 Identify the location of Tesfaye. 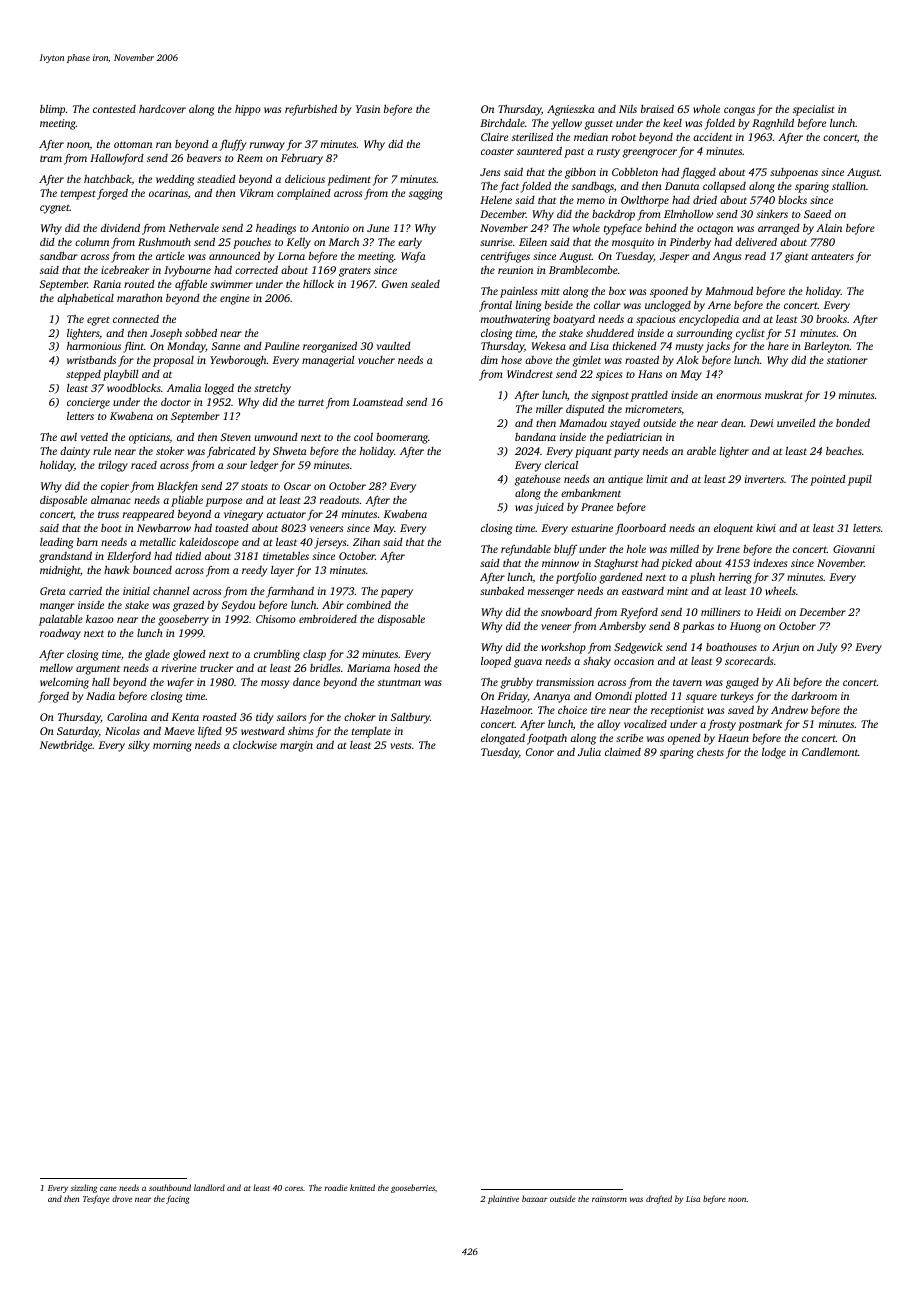
(96, 1199).
